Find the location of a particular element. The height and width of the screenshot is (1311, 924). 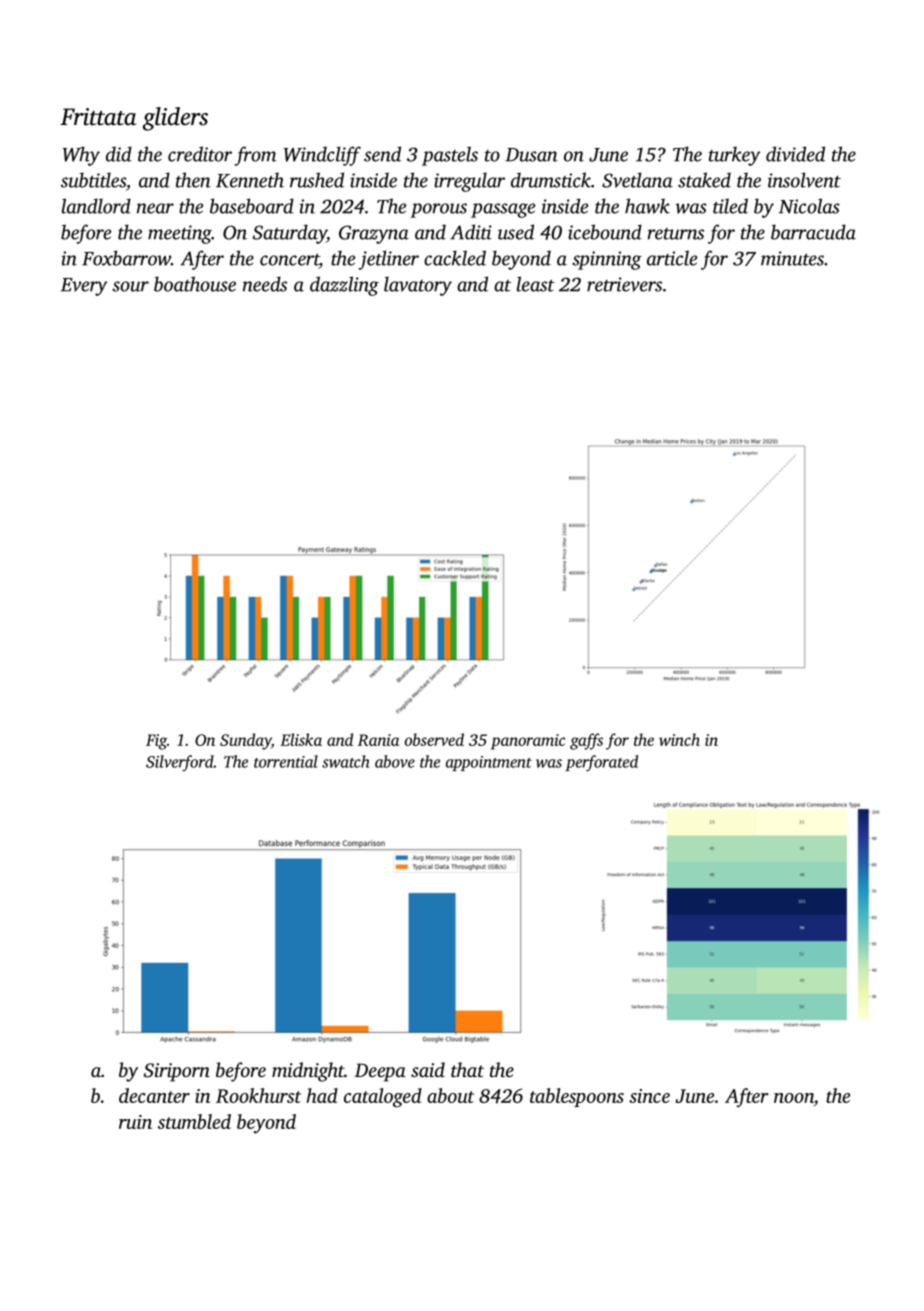

hawk is located at coordinates (647, 206).
